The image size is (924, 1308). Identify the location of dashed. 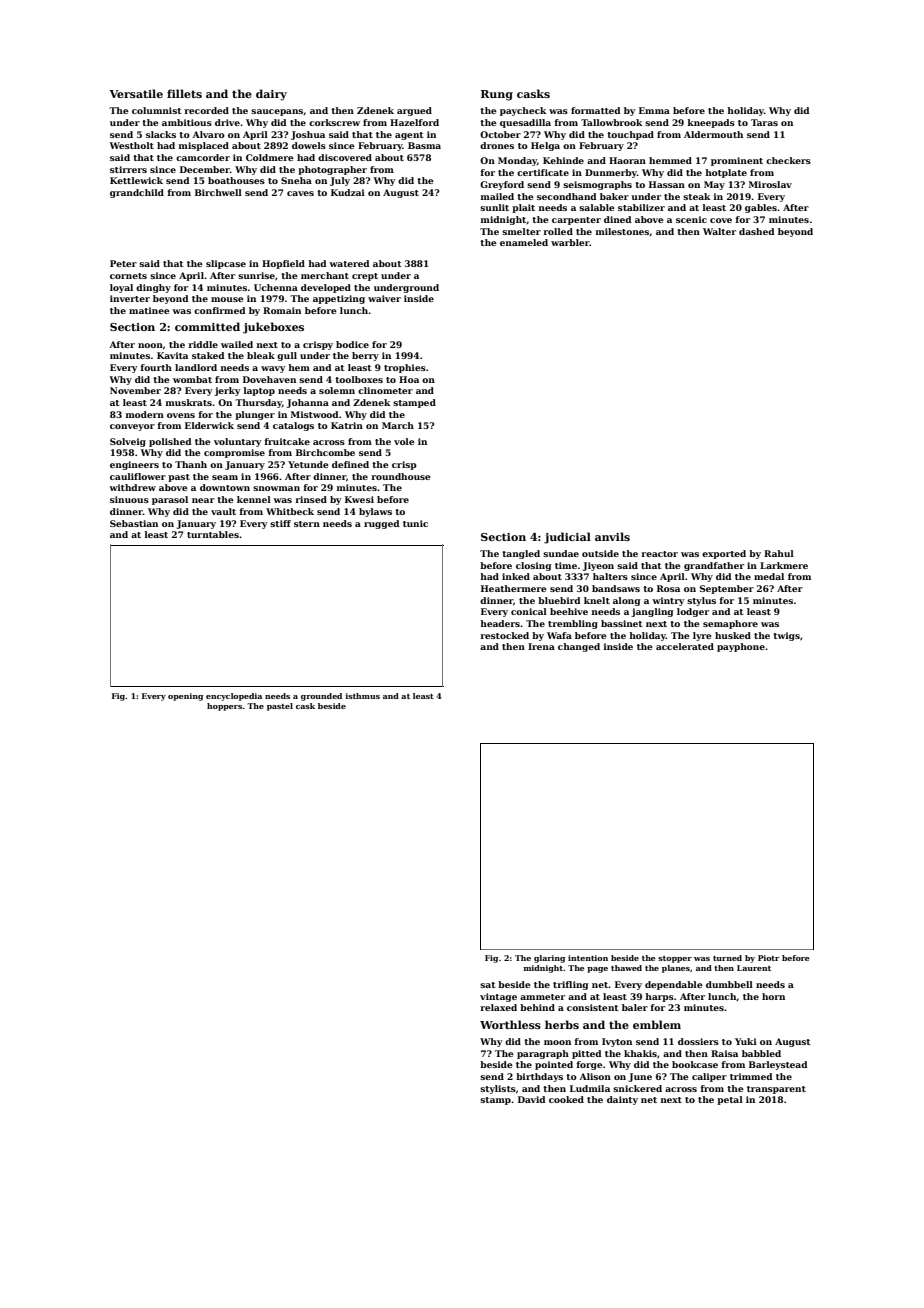
(756, 231).
